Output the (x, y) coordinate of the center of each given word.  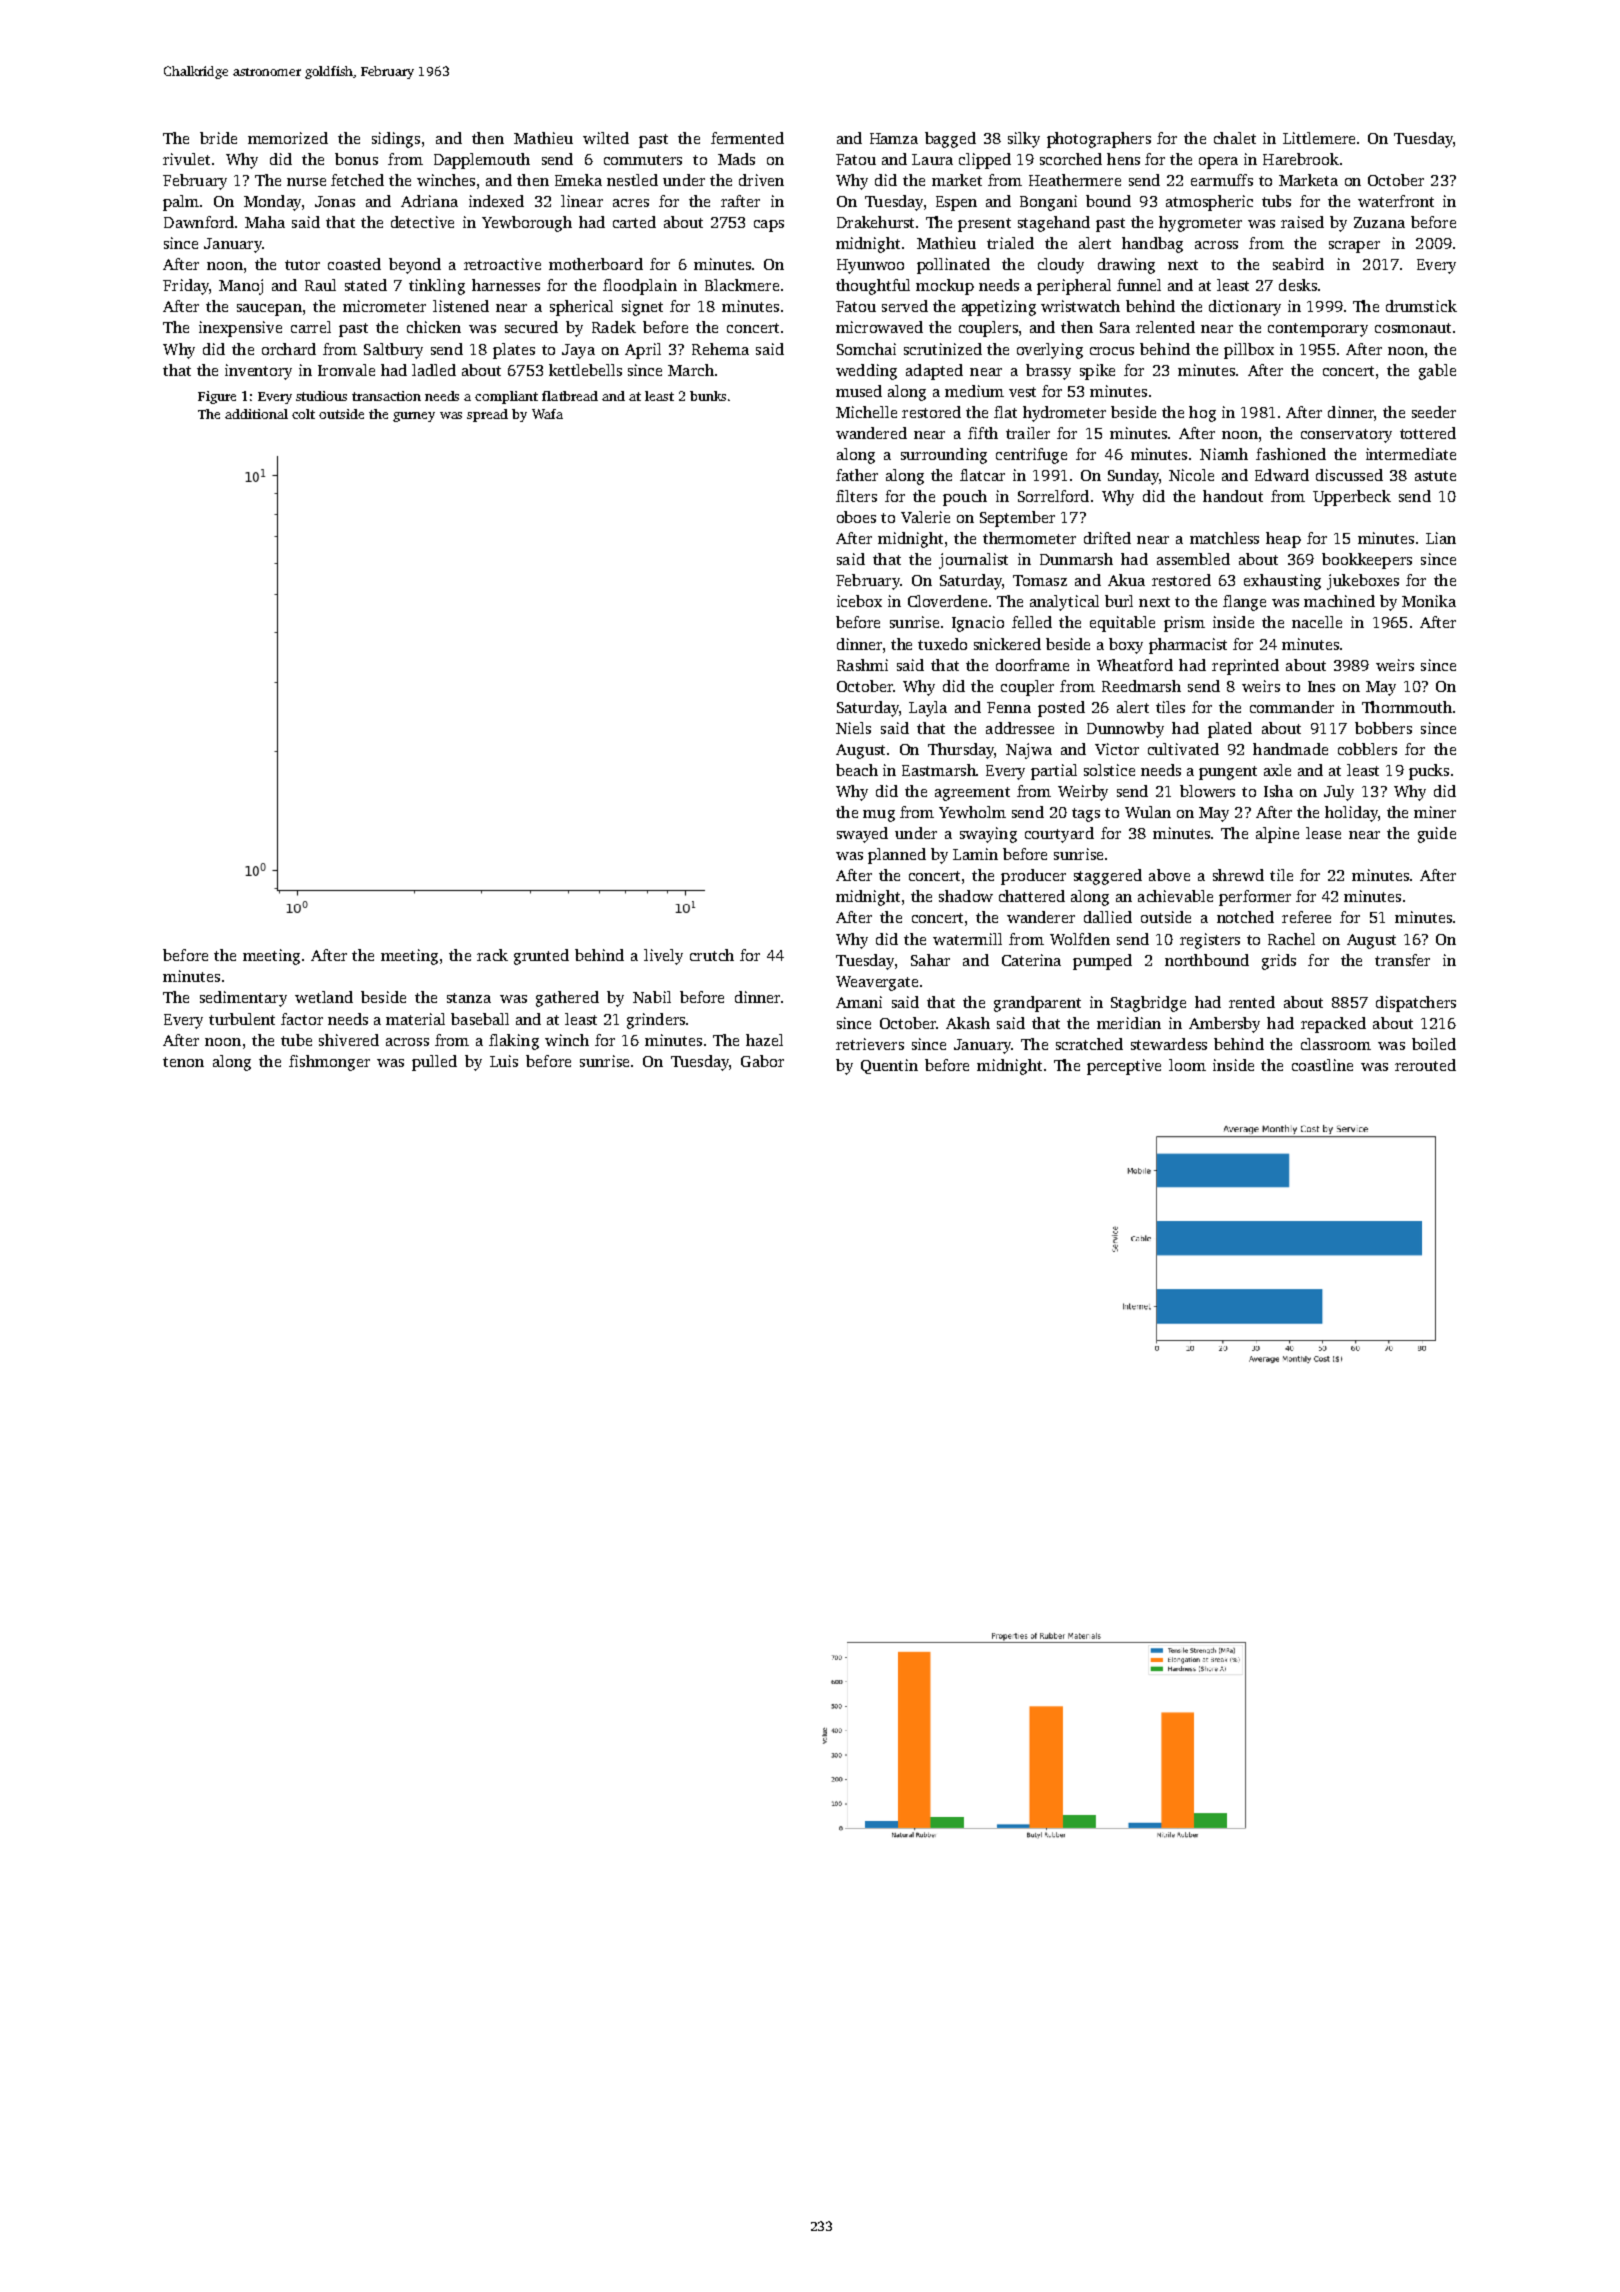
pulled (434, 1063)
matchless (1224, 538)
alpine (1277, 835)
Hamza (894, 138)
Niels (853, 728)
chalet (1235, 138)
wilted (606, 138)
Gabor (762, 1061)
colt (303, 414)
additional (256, 414)
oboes (856, 517)
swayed (862, 835)
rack (492, 955)
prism (1184, 624)
